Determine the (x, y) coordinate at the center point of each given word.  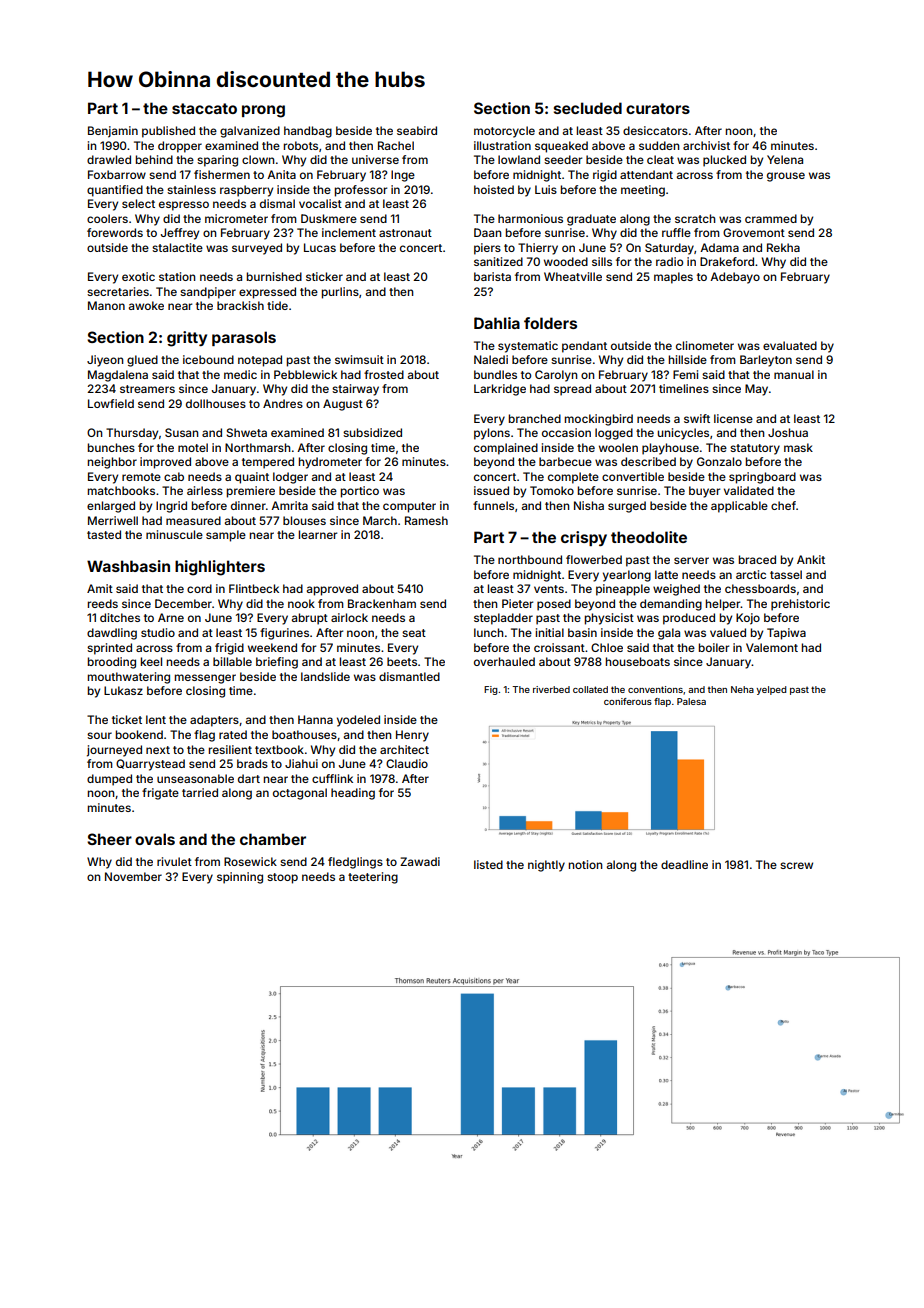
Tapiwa (786, 634)
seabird (417, 130)
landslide (325, 676)
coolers (107, 218)
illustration (502, 145)
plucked (724, 161)
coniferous (628, 701)
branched (535, 418)
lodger (290, 478)
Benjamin (113, 132)
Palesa (691, 701)
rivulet (174, 861)
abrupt (310, 619)
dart (249, 778)
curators (658, 108)
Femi (685, 374)
